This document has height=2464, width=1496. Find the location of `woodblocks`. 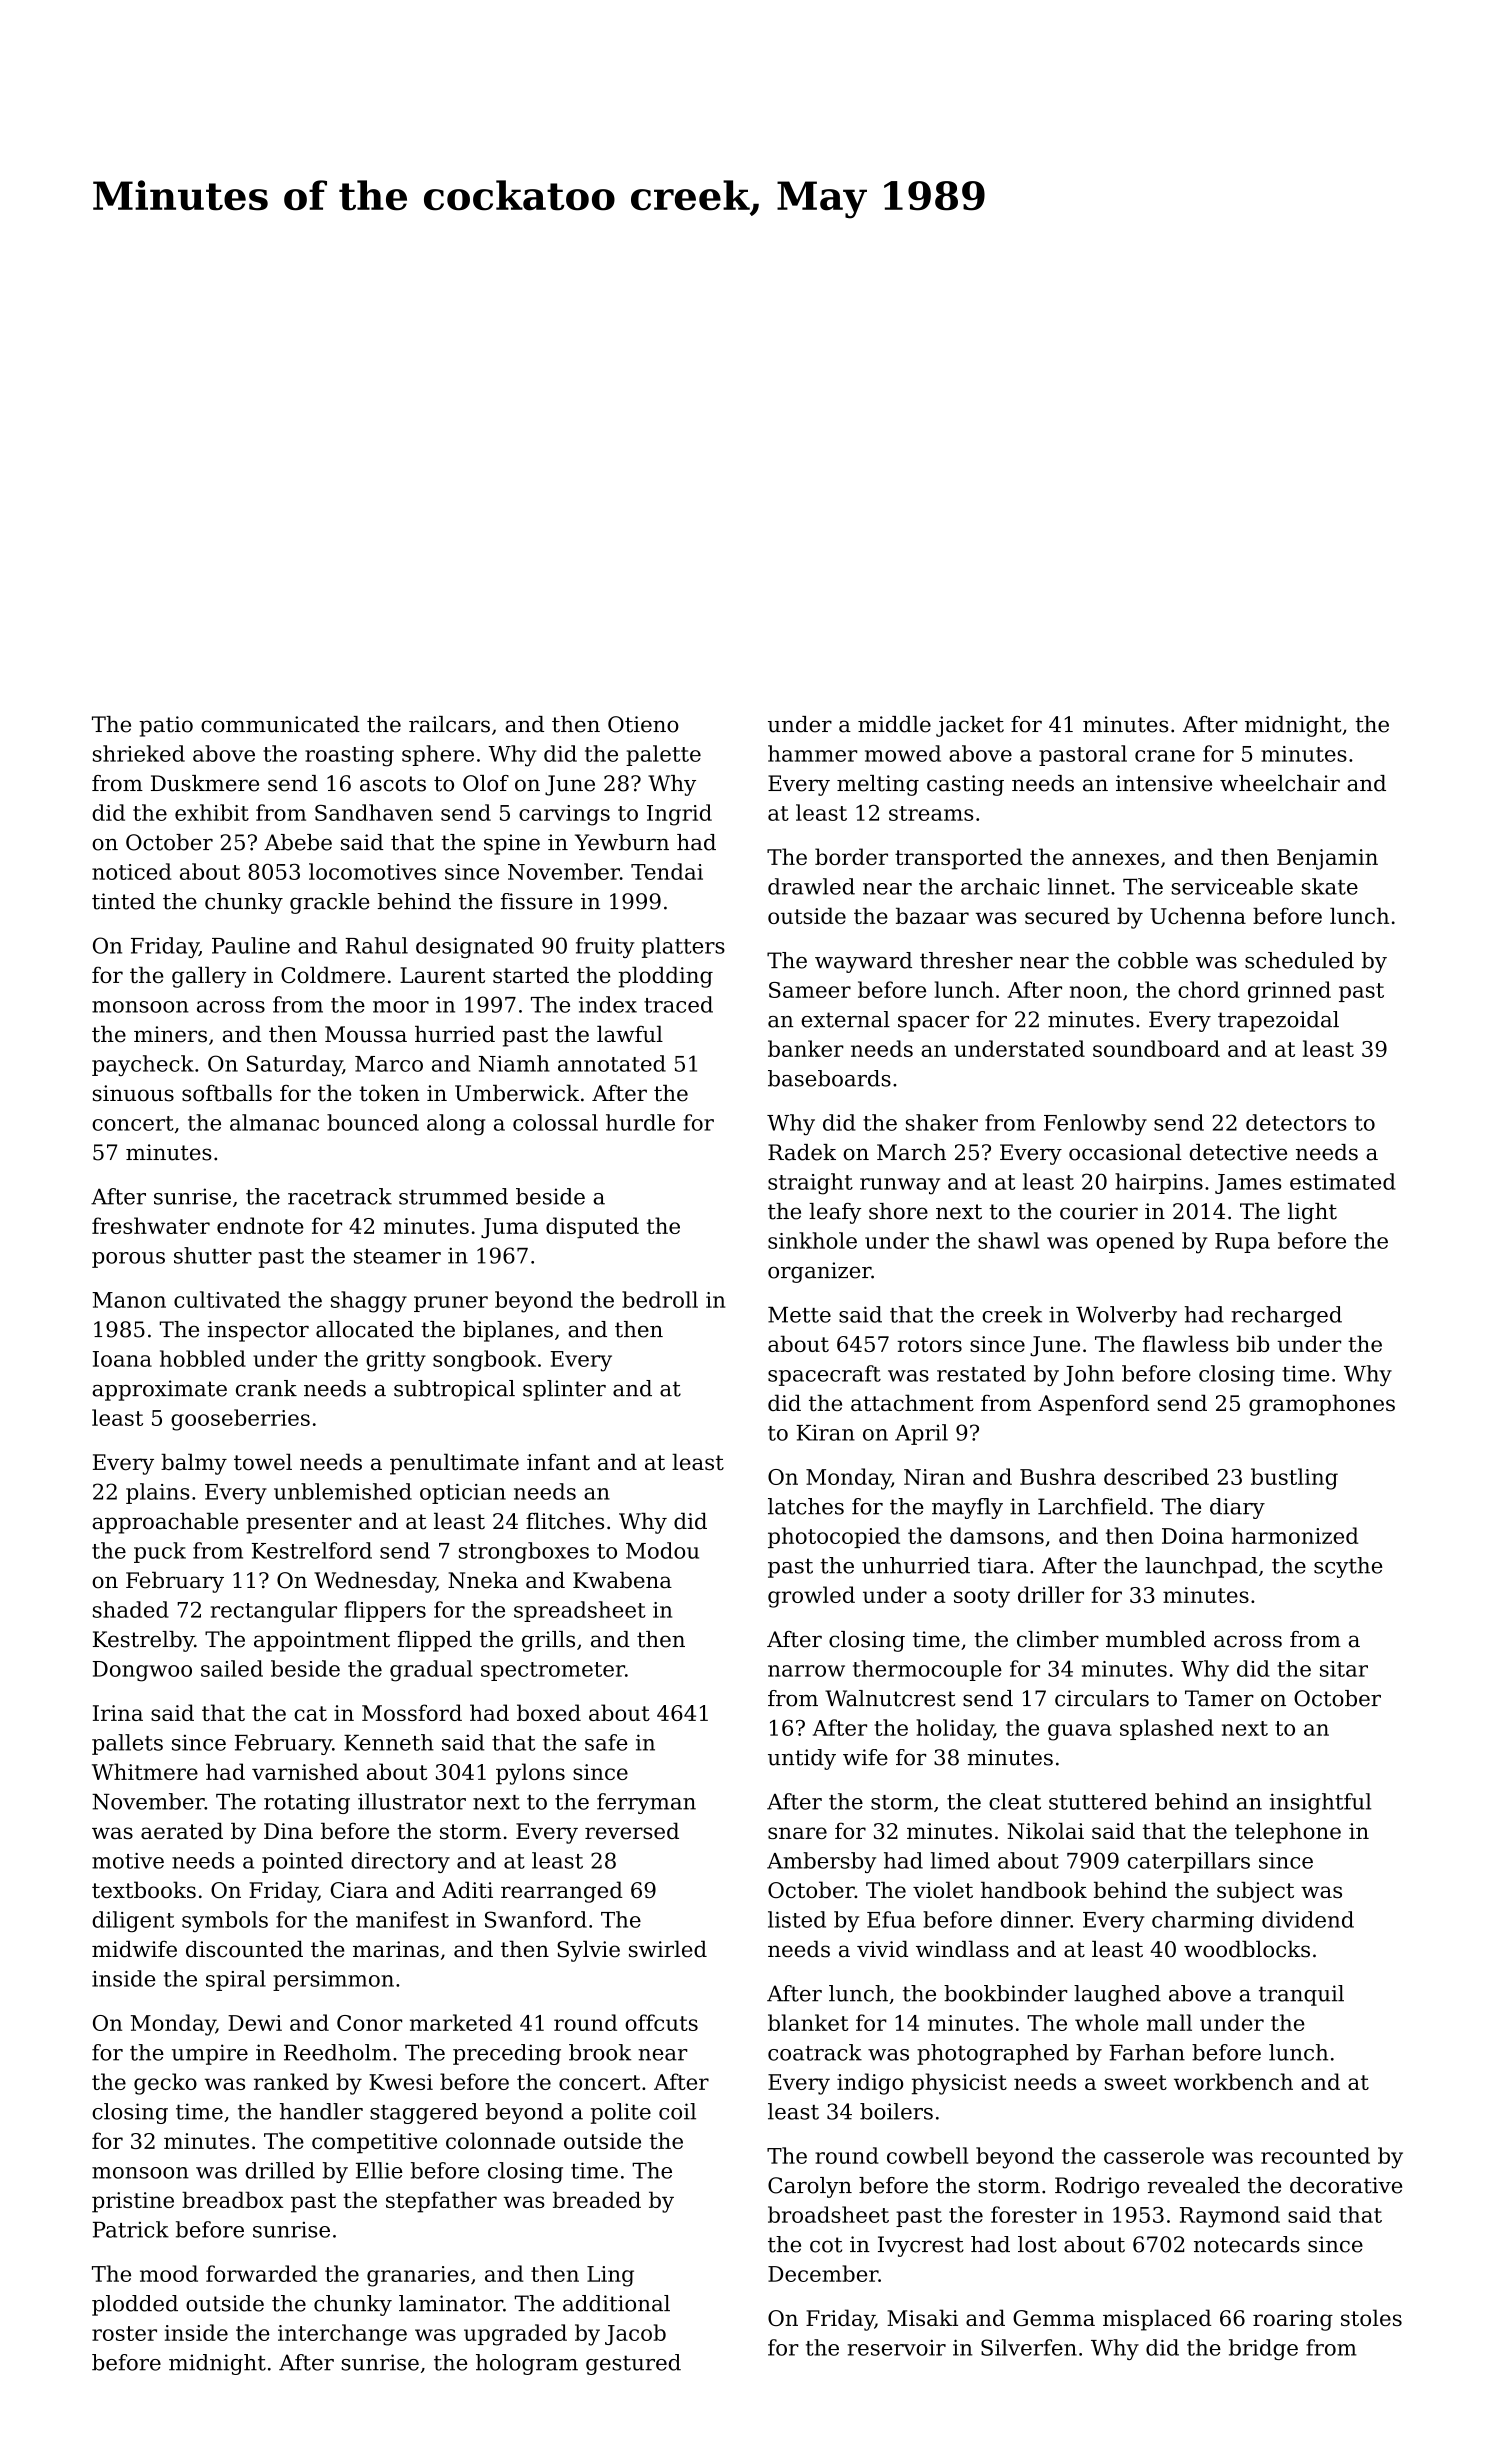

woodblocks is located at coordinates (1247, 1949).
